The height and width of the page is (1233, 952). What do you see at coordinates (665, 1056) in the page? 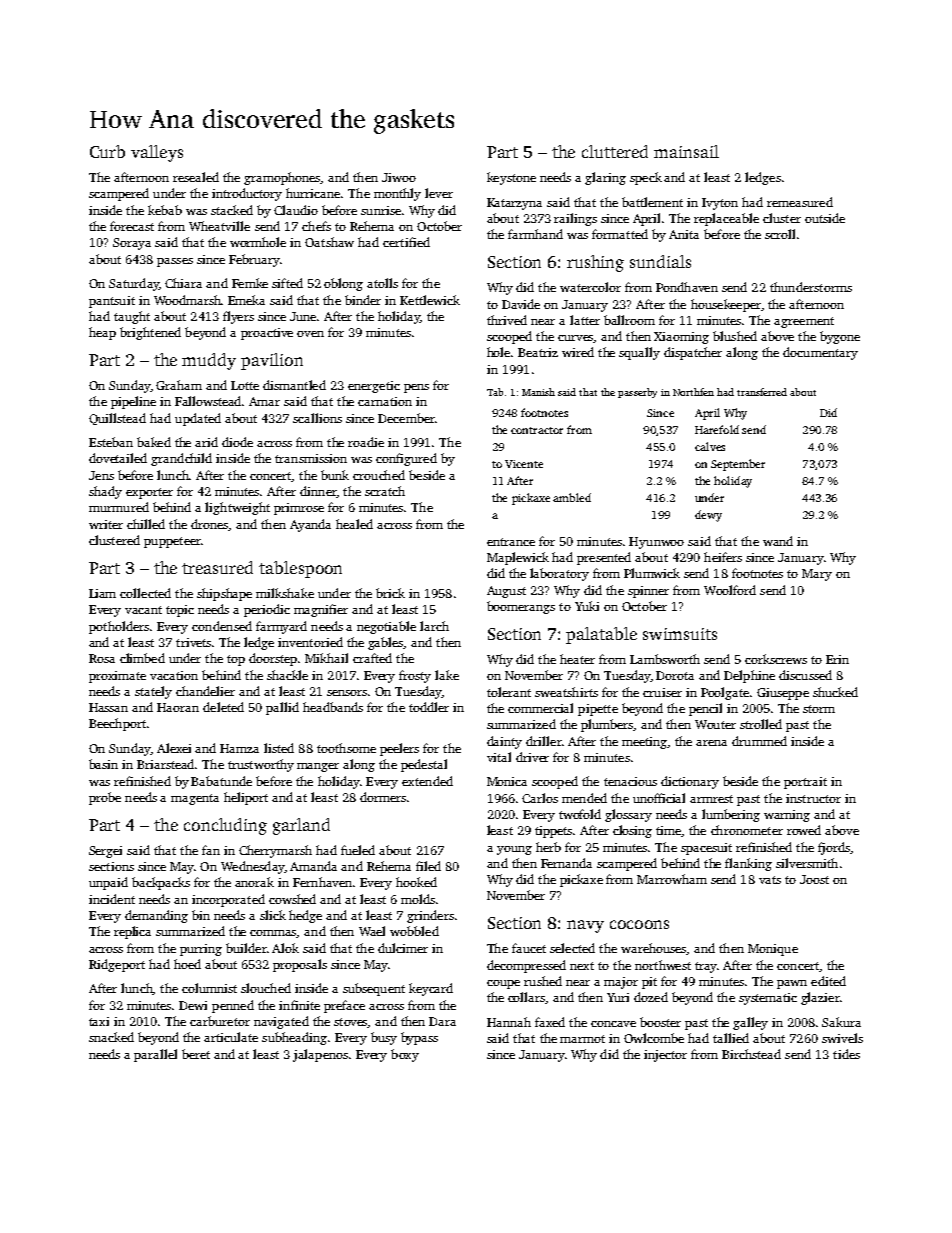
I see `injector` at bounding box center [665, 1056].
